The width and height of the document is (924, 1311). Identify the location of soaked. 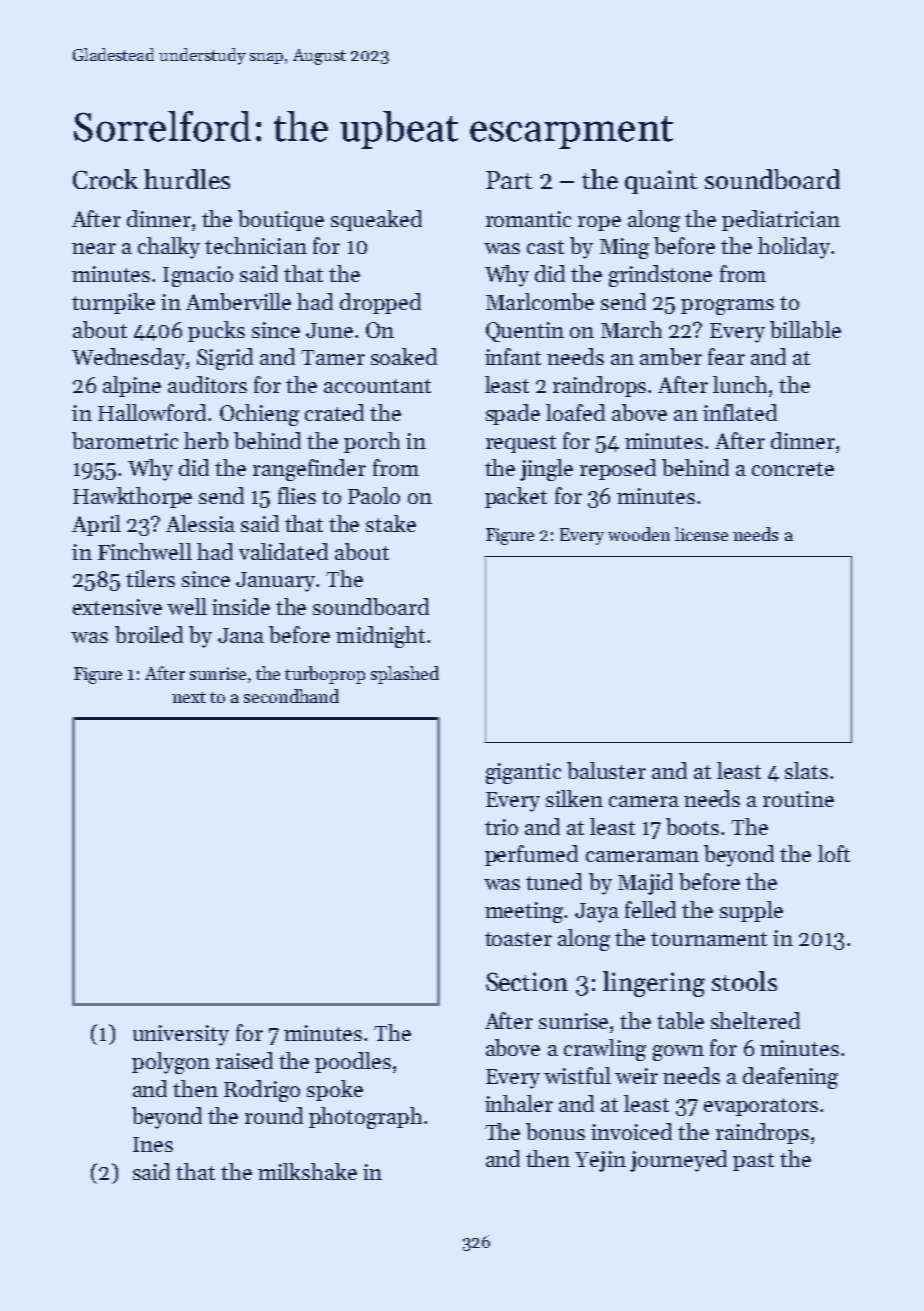
(404, 356).
